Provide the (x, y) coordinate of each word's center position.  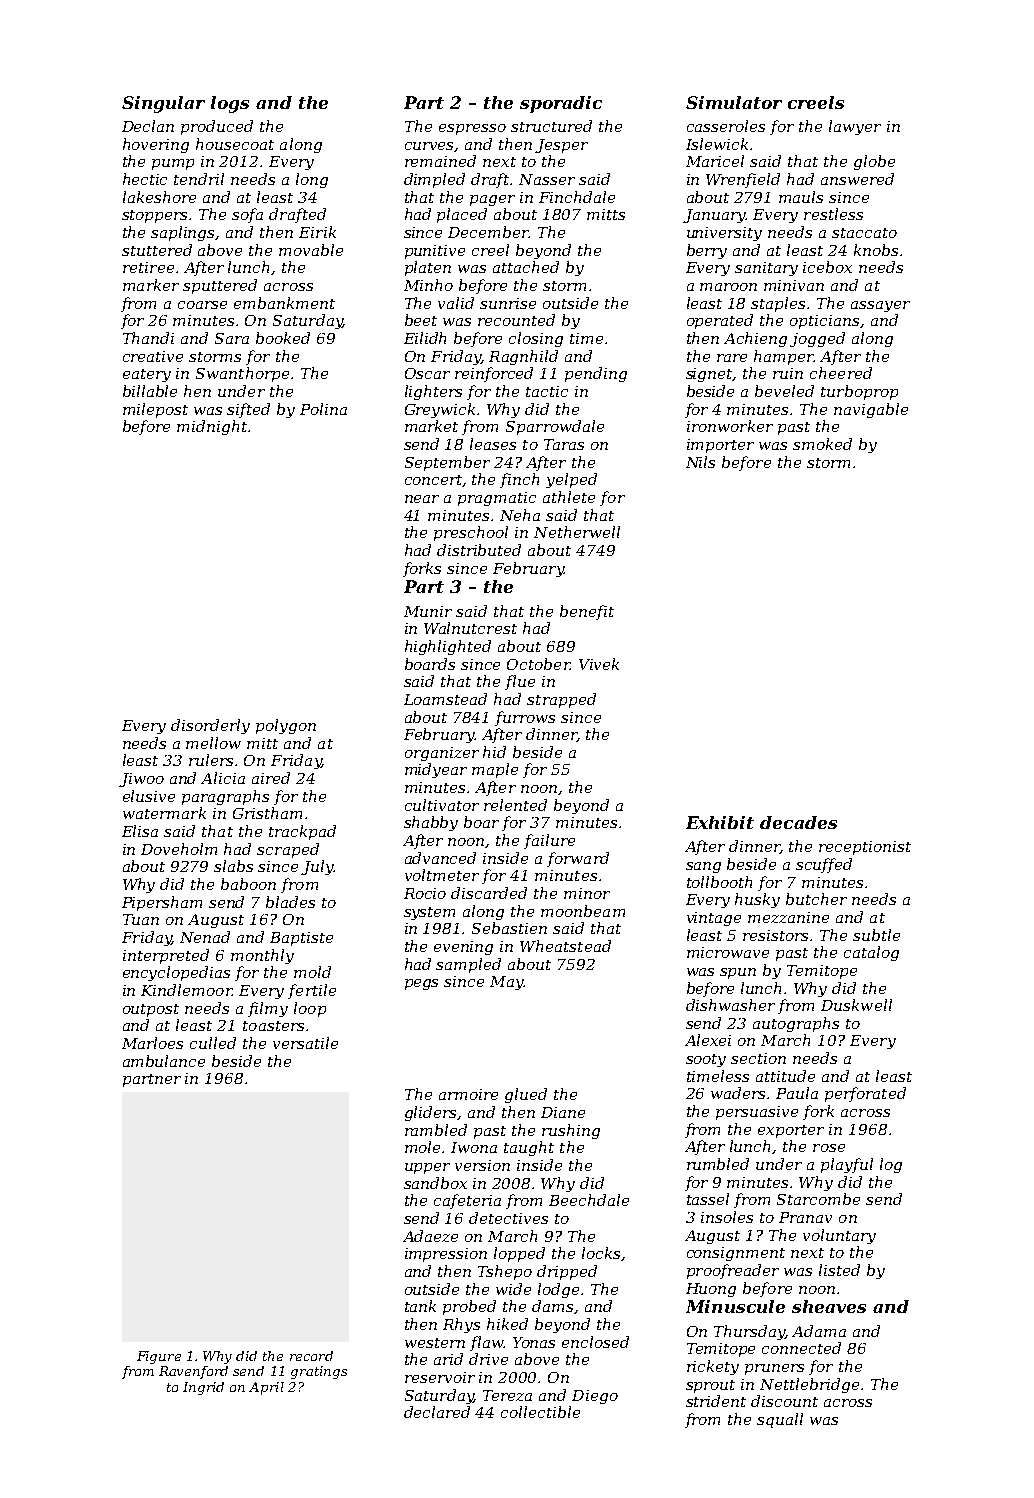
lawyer (855, 127)
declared (437, 1412)
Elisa (140, 831)
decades (798, 822)
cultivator (442, 805)
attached (526, 267)
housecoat (235, 144)
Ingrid (203, 1388)
